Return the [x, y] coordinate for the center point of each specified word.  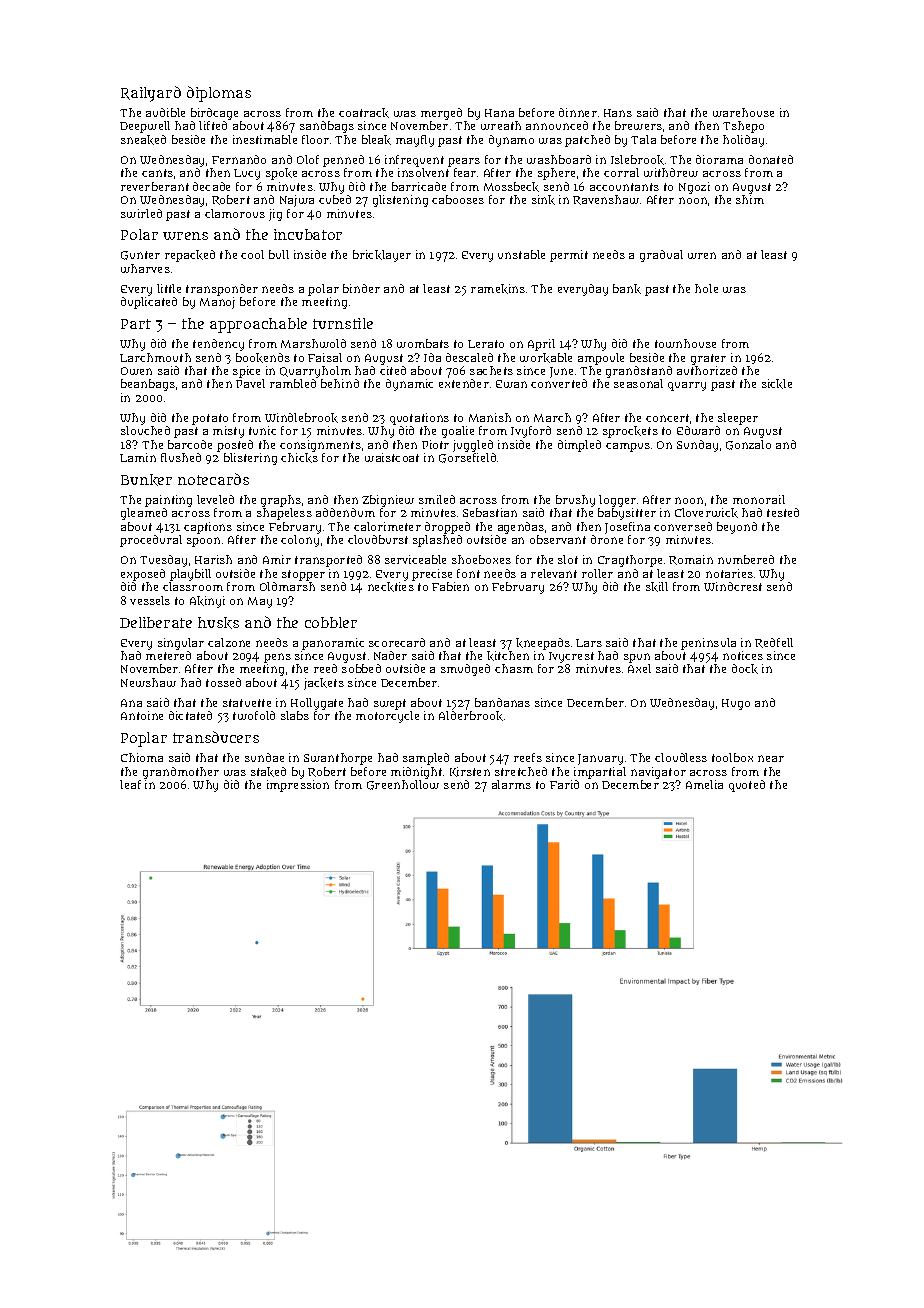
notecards [213, 479]
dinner [578, 112]
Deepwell [145, 127]
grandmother [181, 773]
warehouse [743, 112]
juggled [473, 446]
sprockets [630, 432]
